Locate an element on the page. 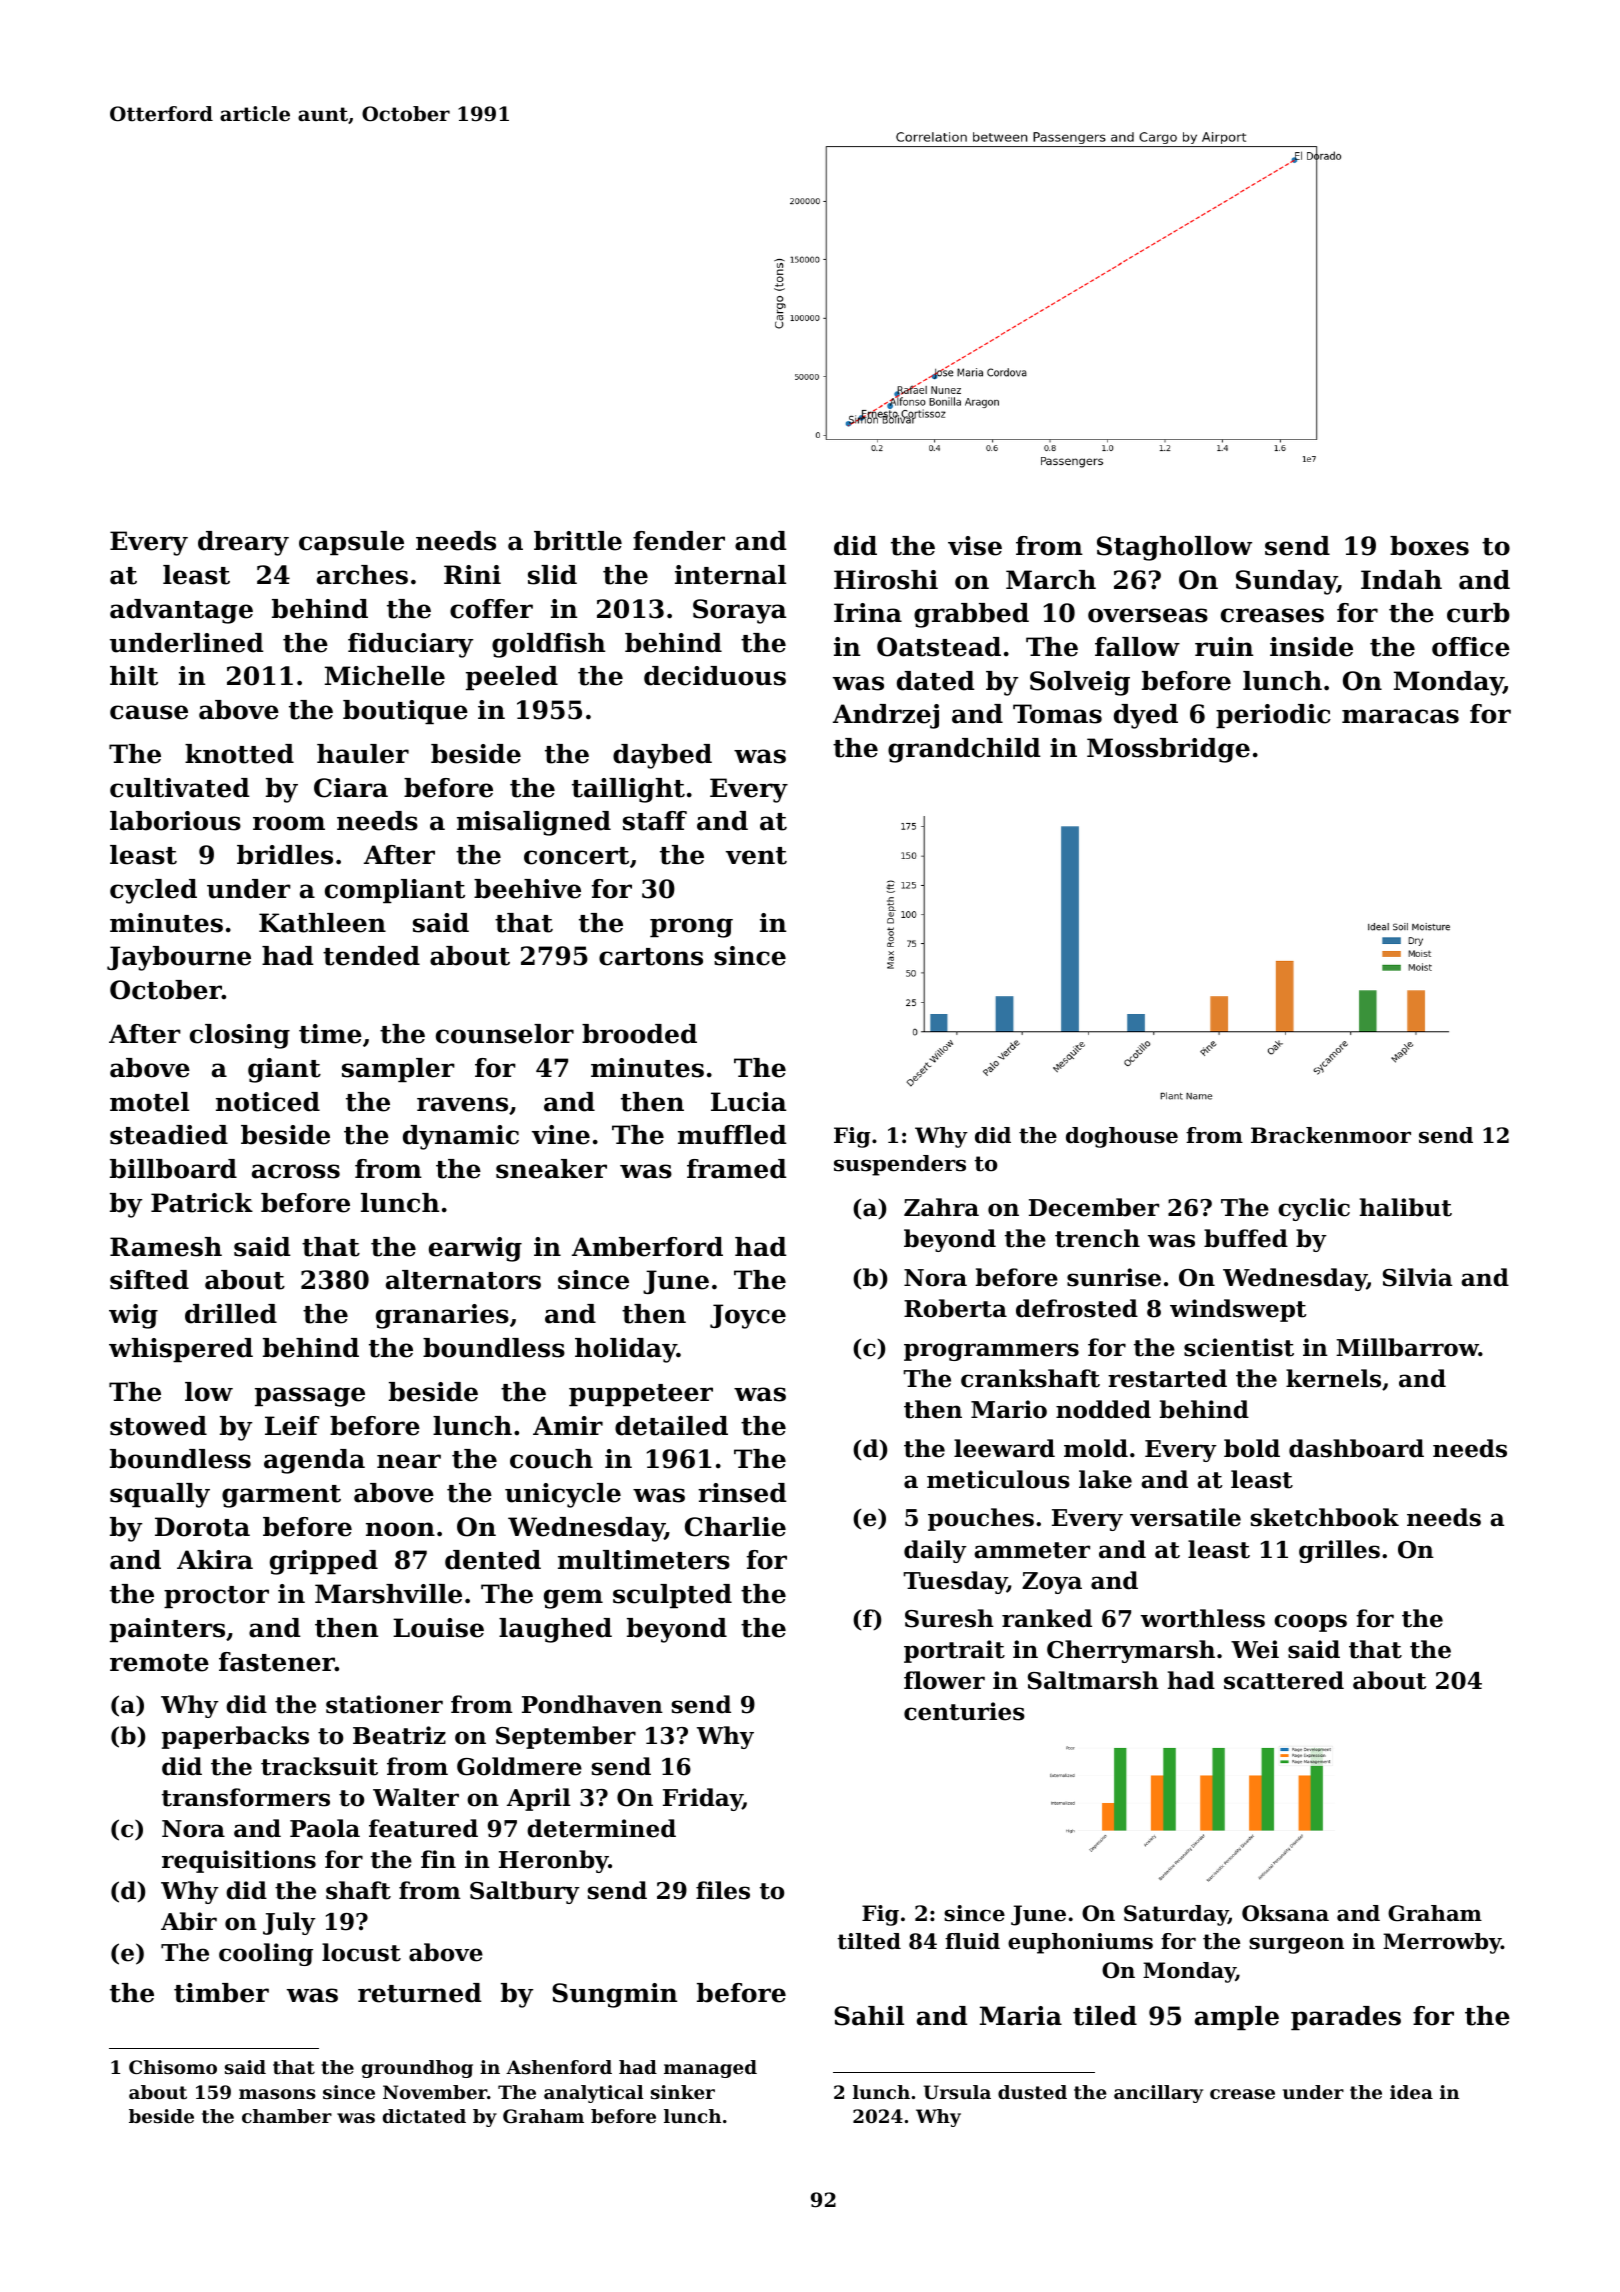 This document has width=1620, height=2292. curb is located at coordinates (1478, 613).
